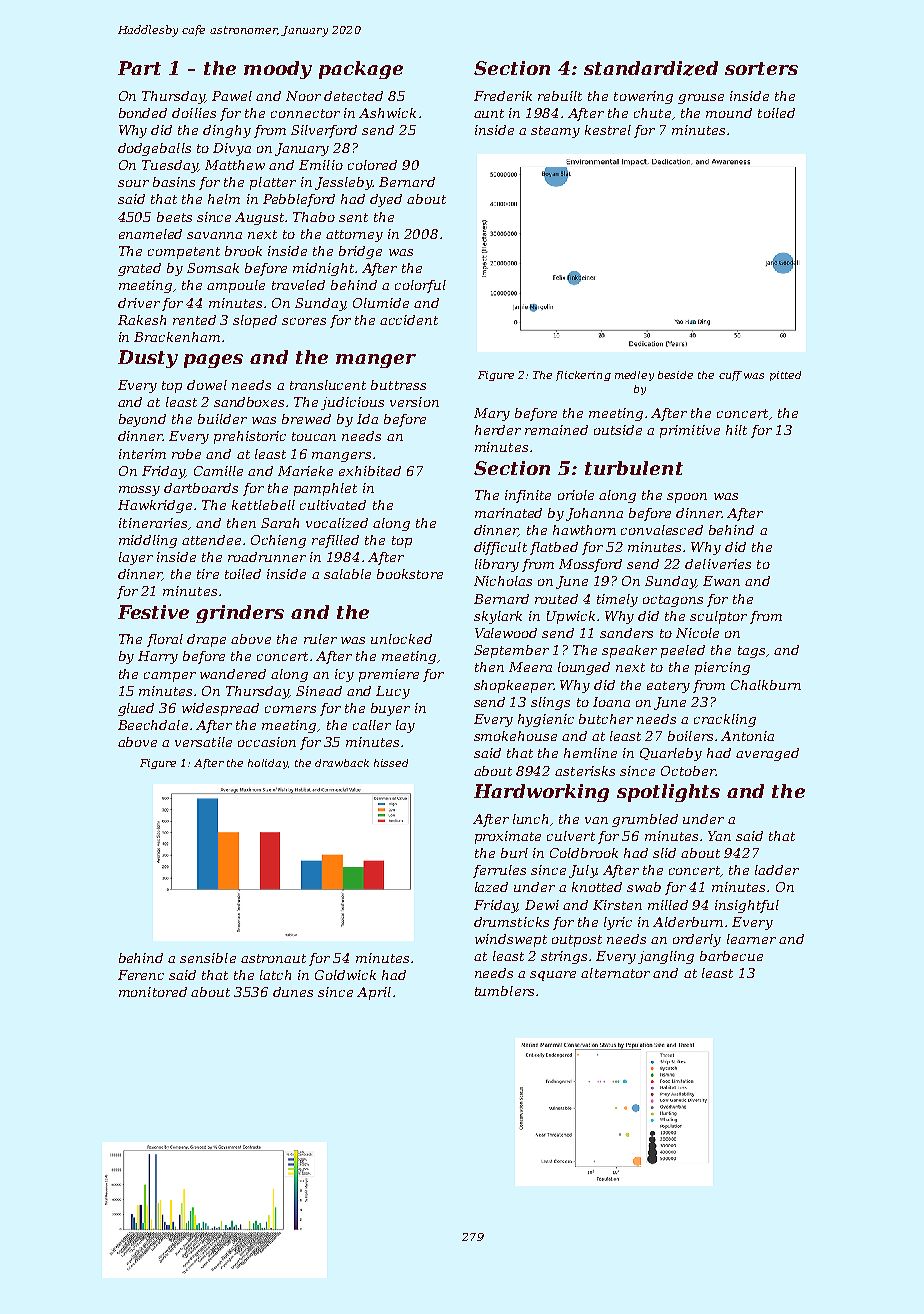 This screenshot has width=924, height=1314. Describe the element at coordinates (634, 376) in the screenshot. I see `medley` at that location.
